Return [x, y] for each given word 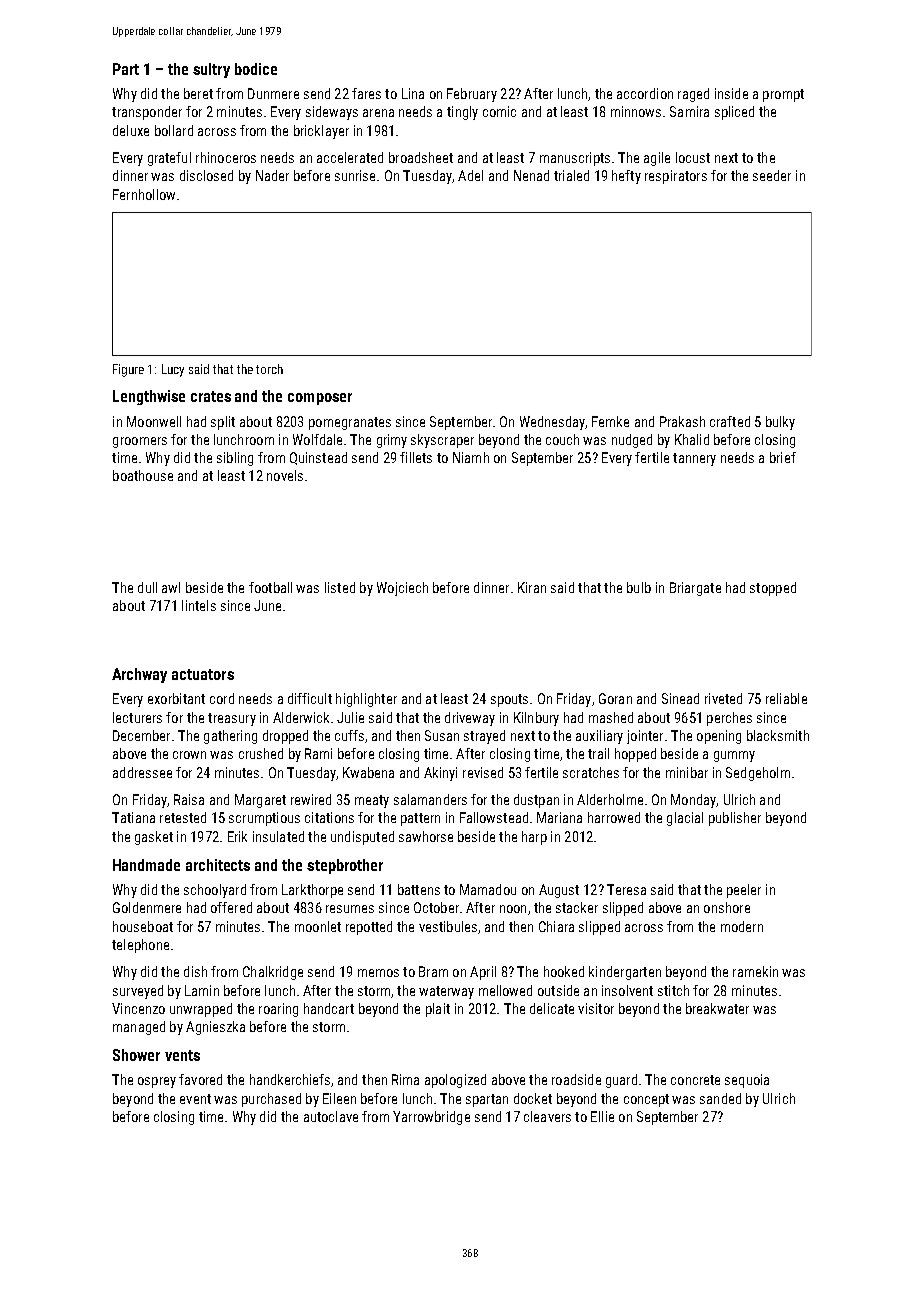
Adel [470, 175]
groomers [140, 442]
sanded [720, 1098]
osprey [157, 1082]
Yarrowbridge [431, 1118]
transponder [147, 113]
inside [731, 93]
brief [783, 457]
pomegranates [350, 423]
